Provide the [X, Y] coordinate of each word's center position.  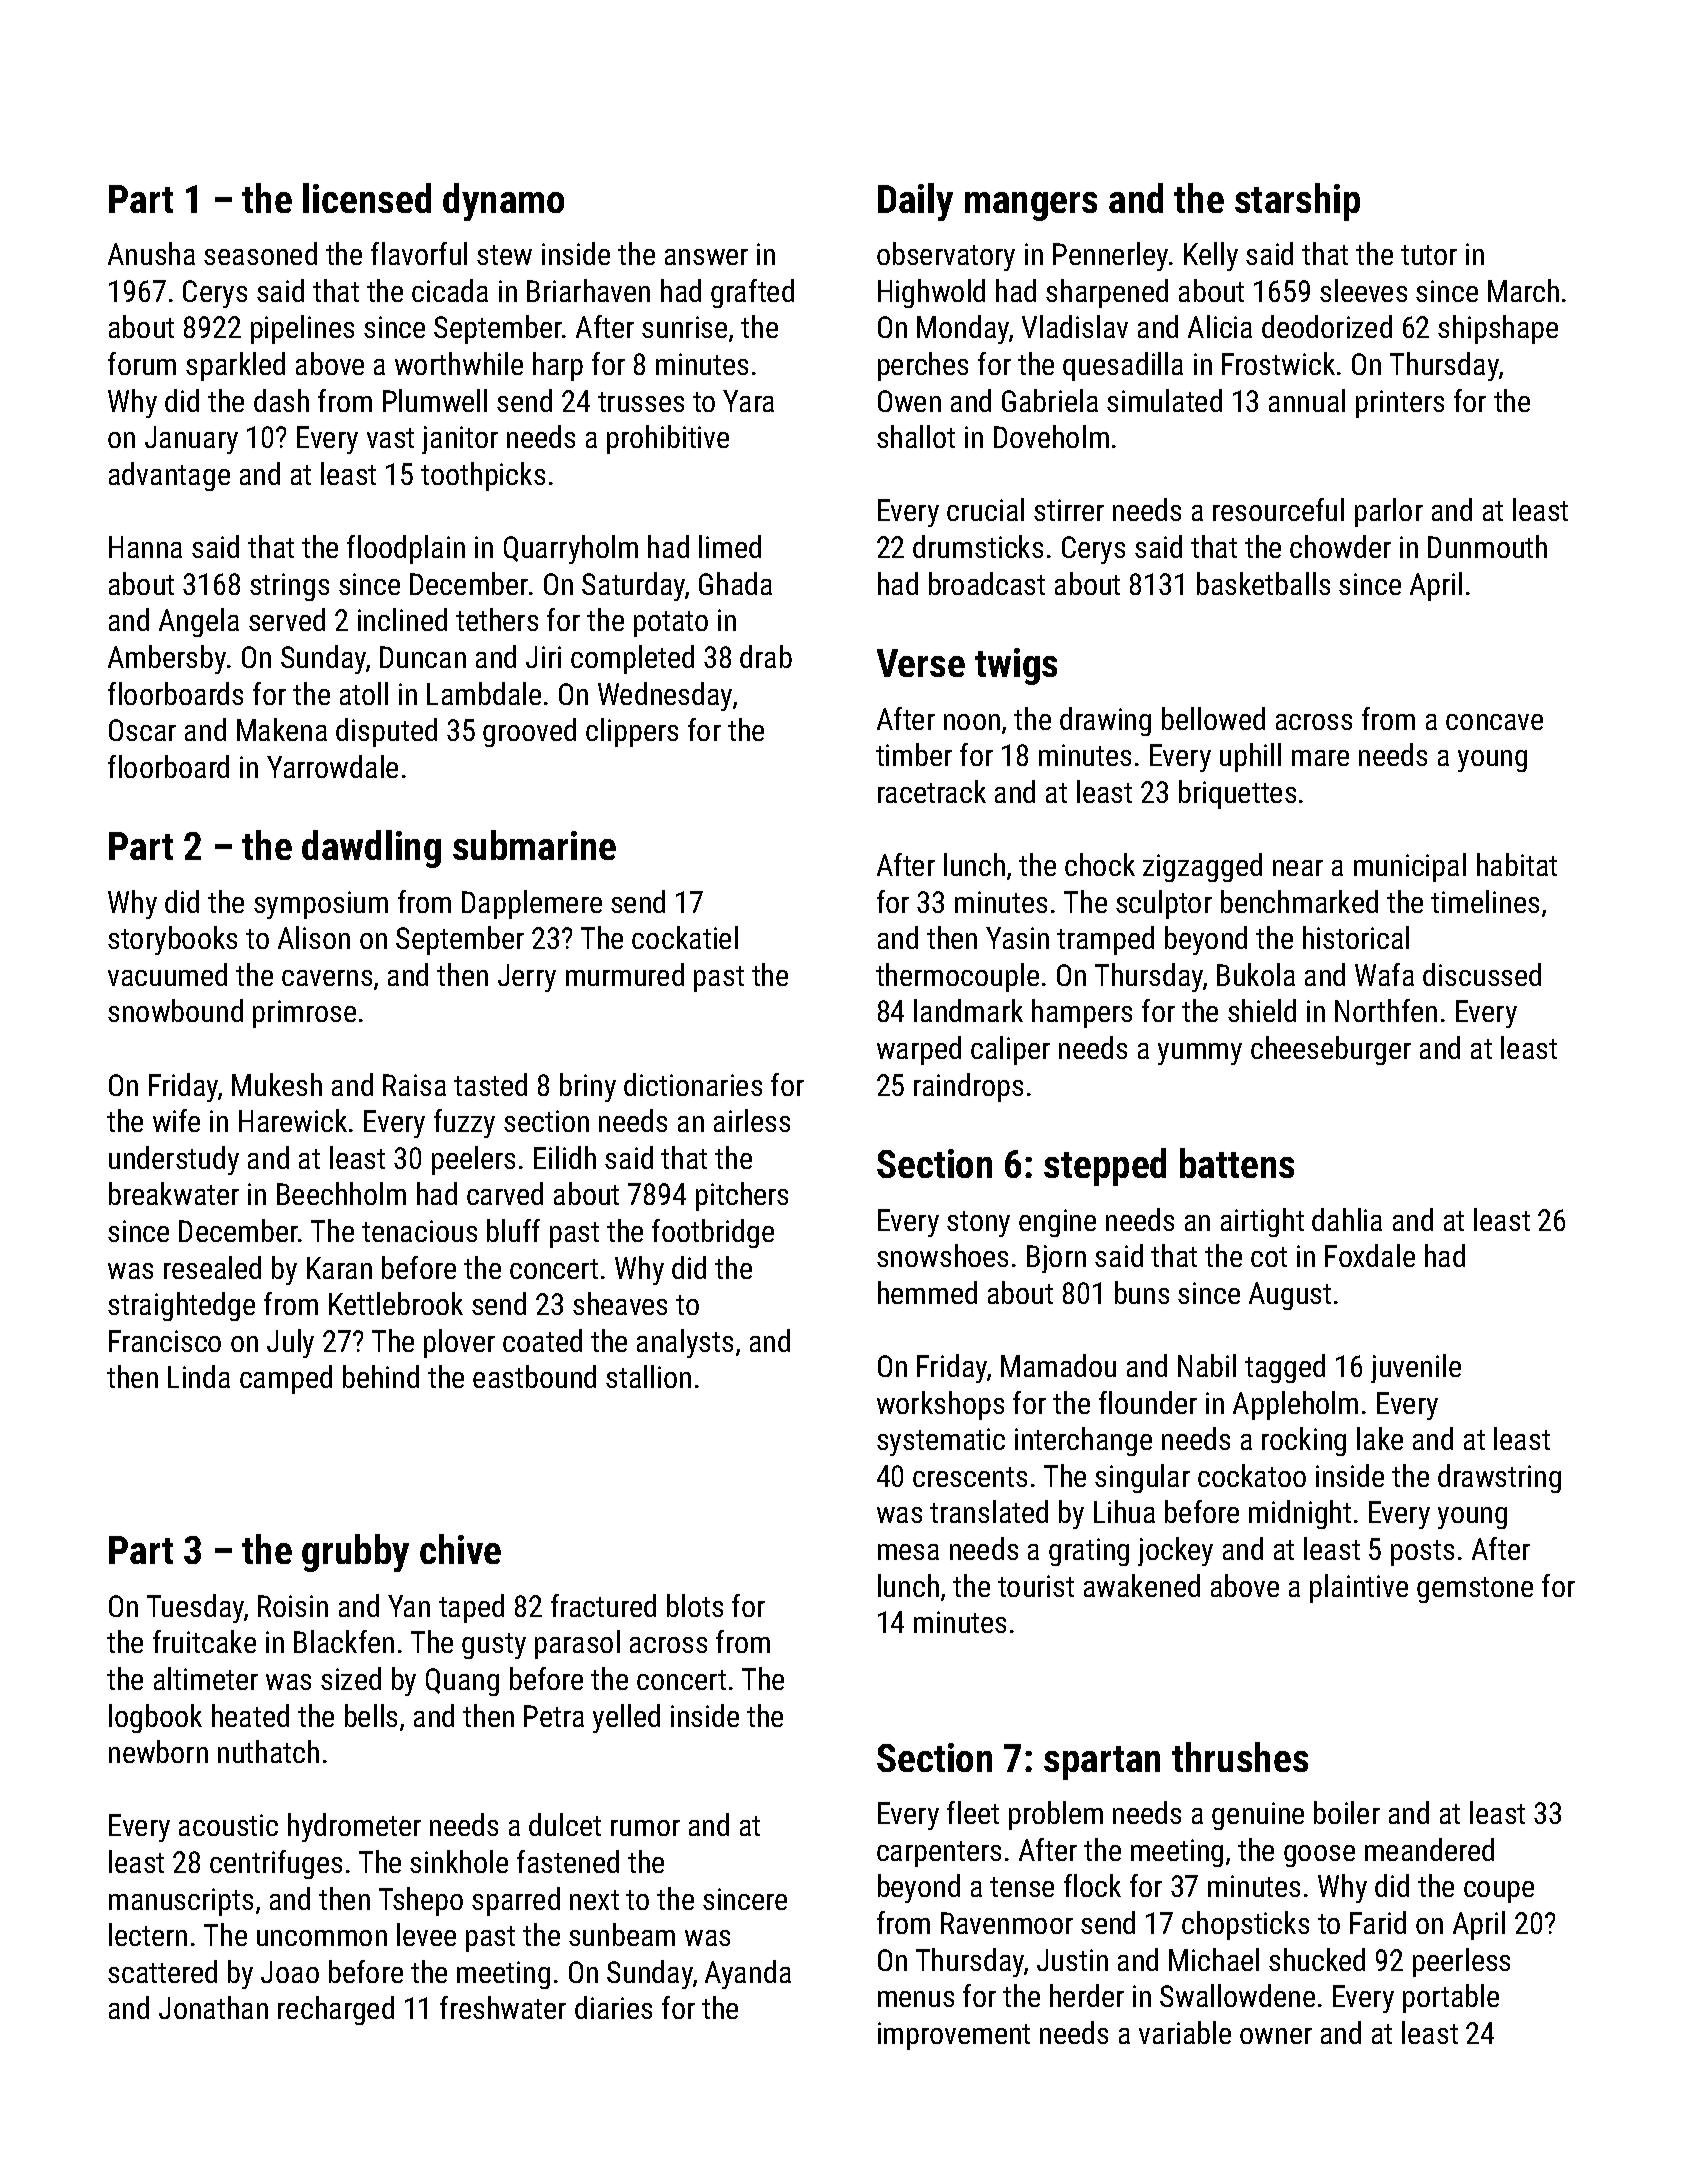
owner [1276, 2036]
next [594, 1900]
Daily [915, 202]
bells [371, 1715]
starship [1297, 202]
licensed [367, 198]
